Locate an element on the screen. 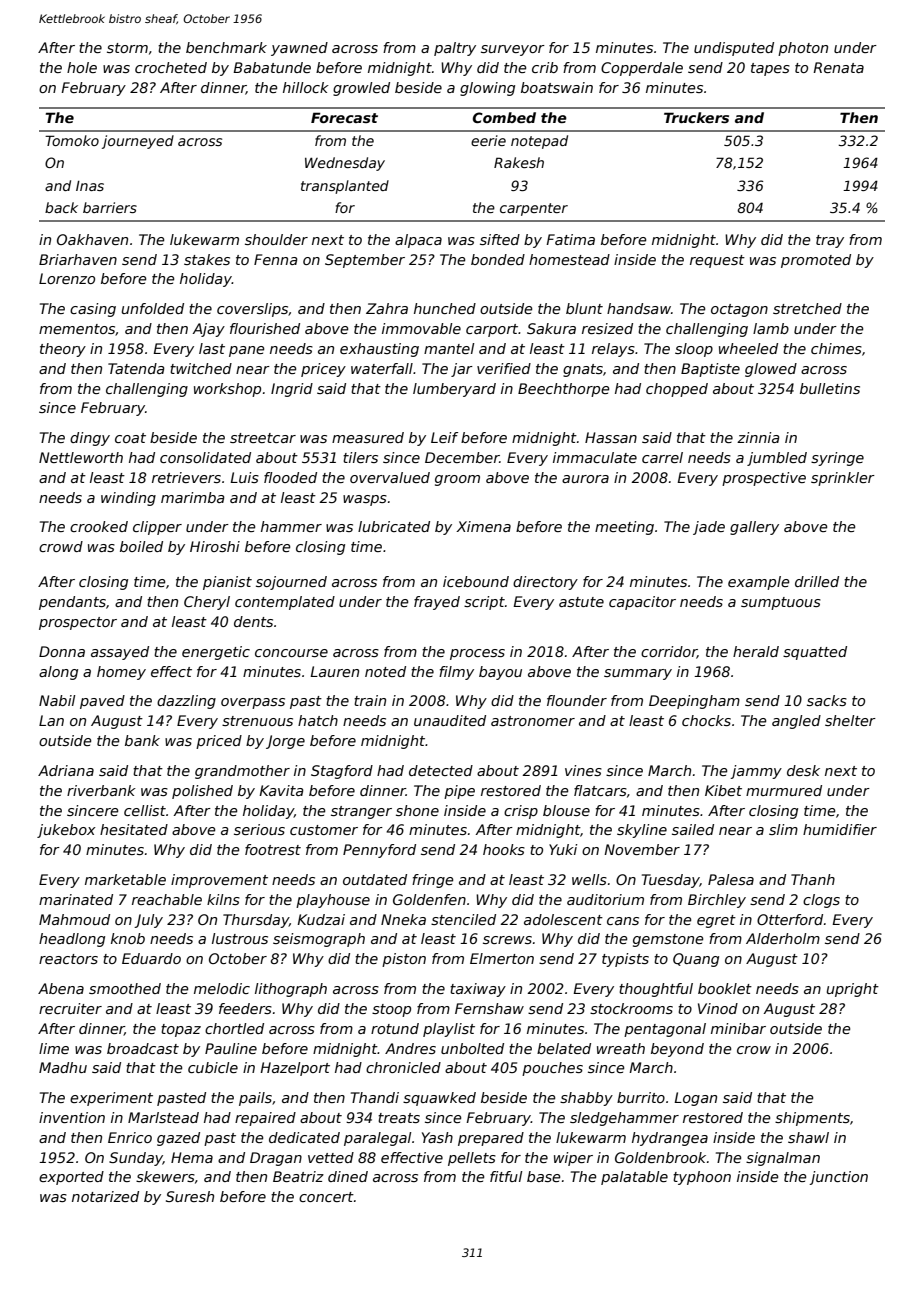  notepad is located at coordinates (539, 142).
